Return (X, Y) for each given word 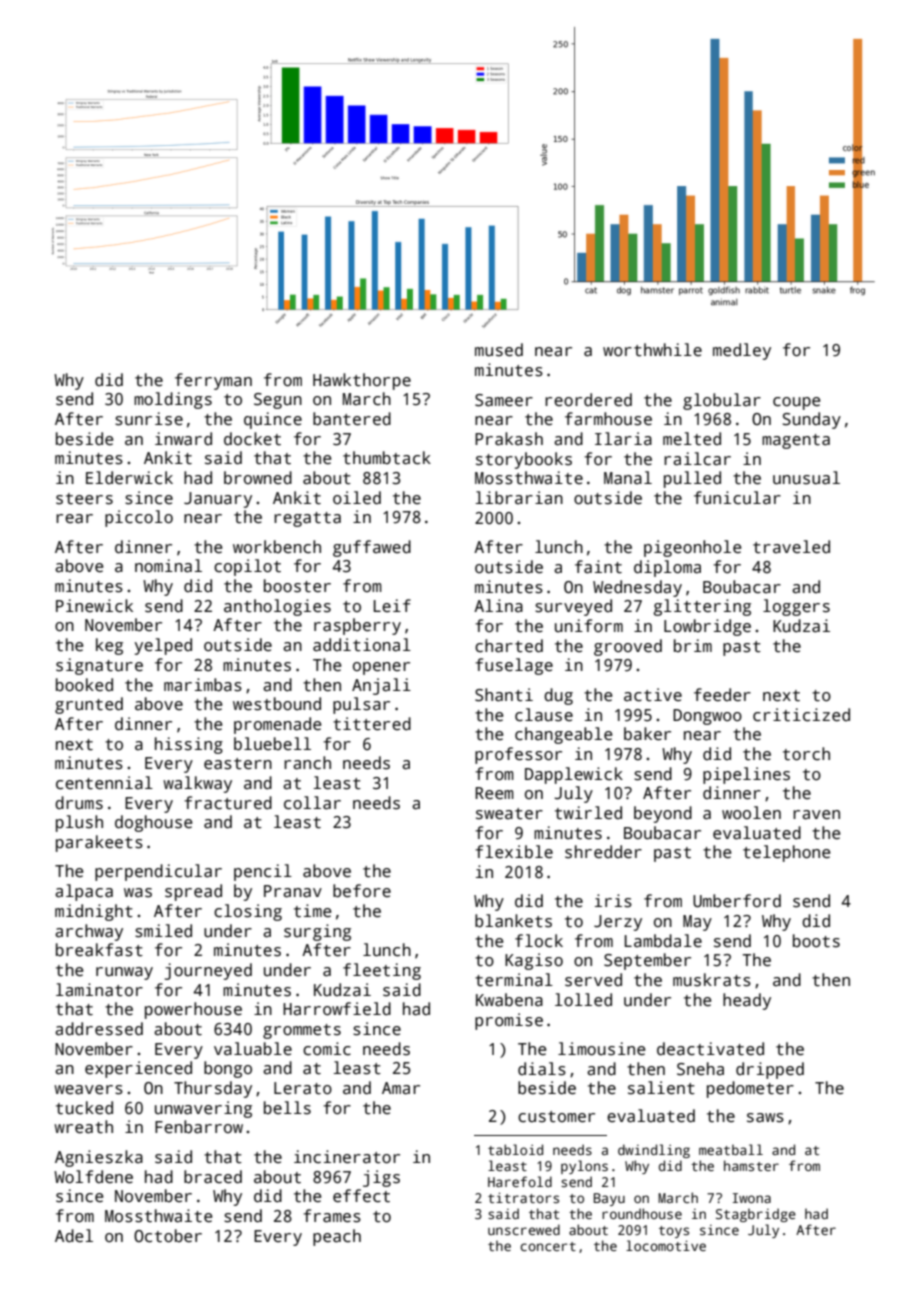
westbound (277, 704)
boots (816, 941)
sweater (509, 814)
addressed (99, 1029)
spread (193, 892)
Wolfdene (93, 1177)
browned (258, 478)
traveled (791, 547)
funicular (737, 498)
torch (806, 754)
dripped (770, 1070)
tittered (372, 724)
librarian (519, 498)
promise (509, 1021)
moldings (173, 400)
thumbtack (387, 458)
